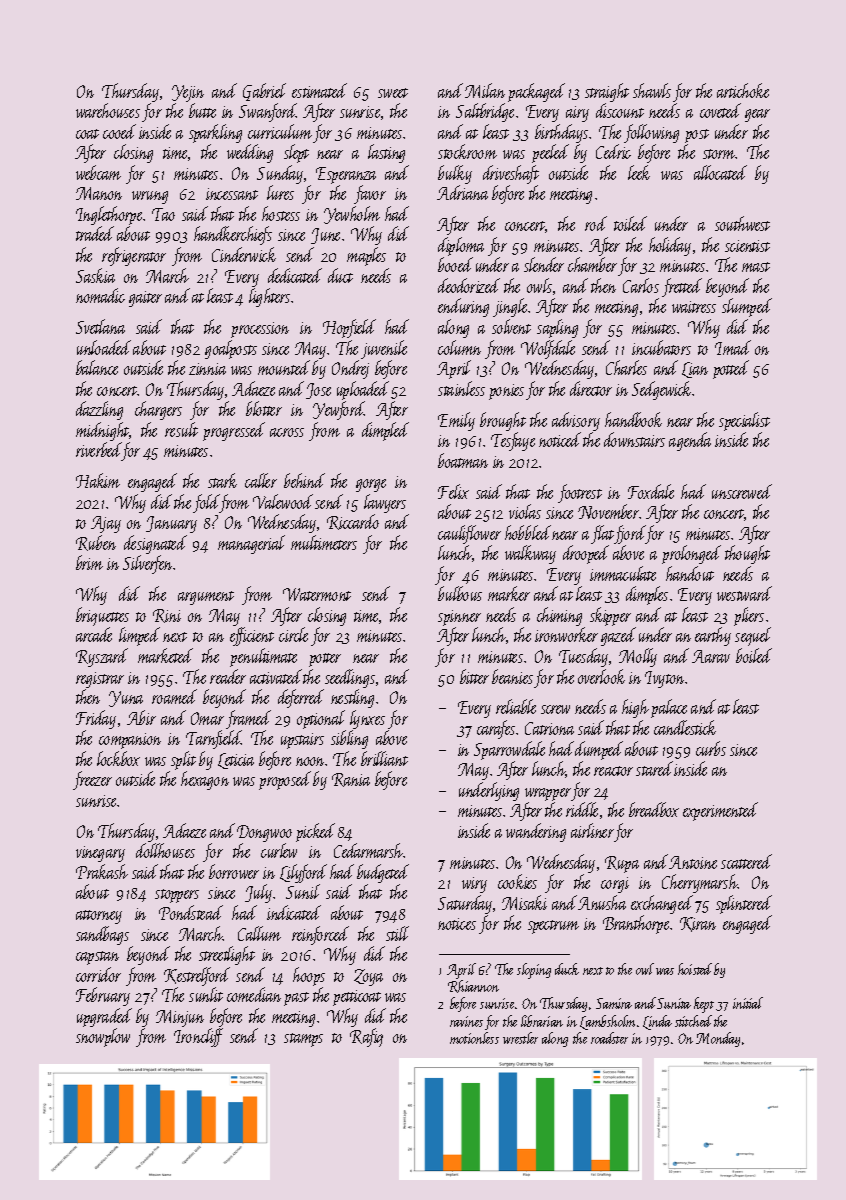  Describe the element at coordinates (607, 92) in the screenshot. I see `straight` at that location.
